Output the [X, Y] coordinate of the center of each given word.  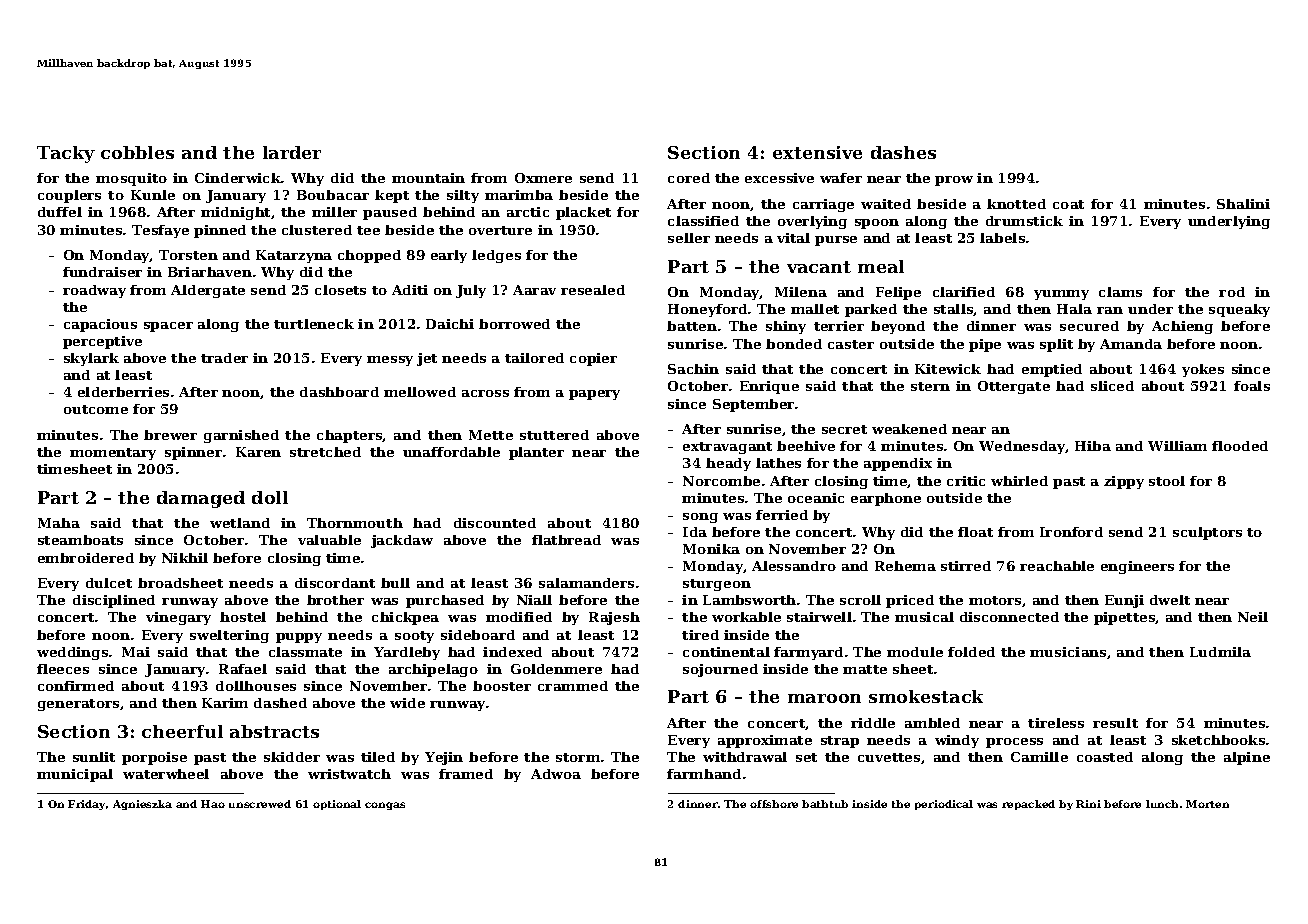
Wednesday [1022, 447]
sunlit [94, 757]
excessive [779, 178]
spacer [168, 327]
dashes [903, 152]
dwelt [1170, 600]
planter [536, 453]
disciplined [114, 601]
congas [385, 806]
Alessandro [794, 566]
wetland [240, 523]
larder [292, 152]
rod [1232, 292]
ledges [496, 256]
